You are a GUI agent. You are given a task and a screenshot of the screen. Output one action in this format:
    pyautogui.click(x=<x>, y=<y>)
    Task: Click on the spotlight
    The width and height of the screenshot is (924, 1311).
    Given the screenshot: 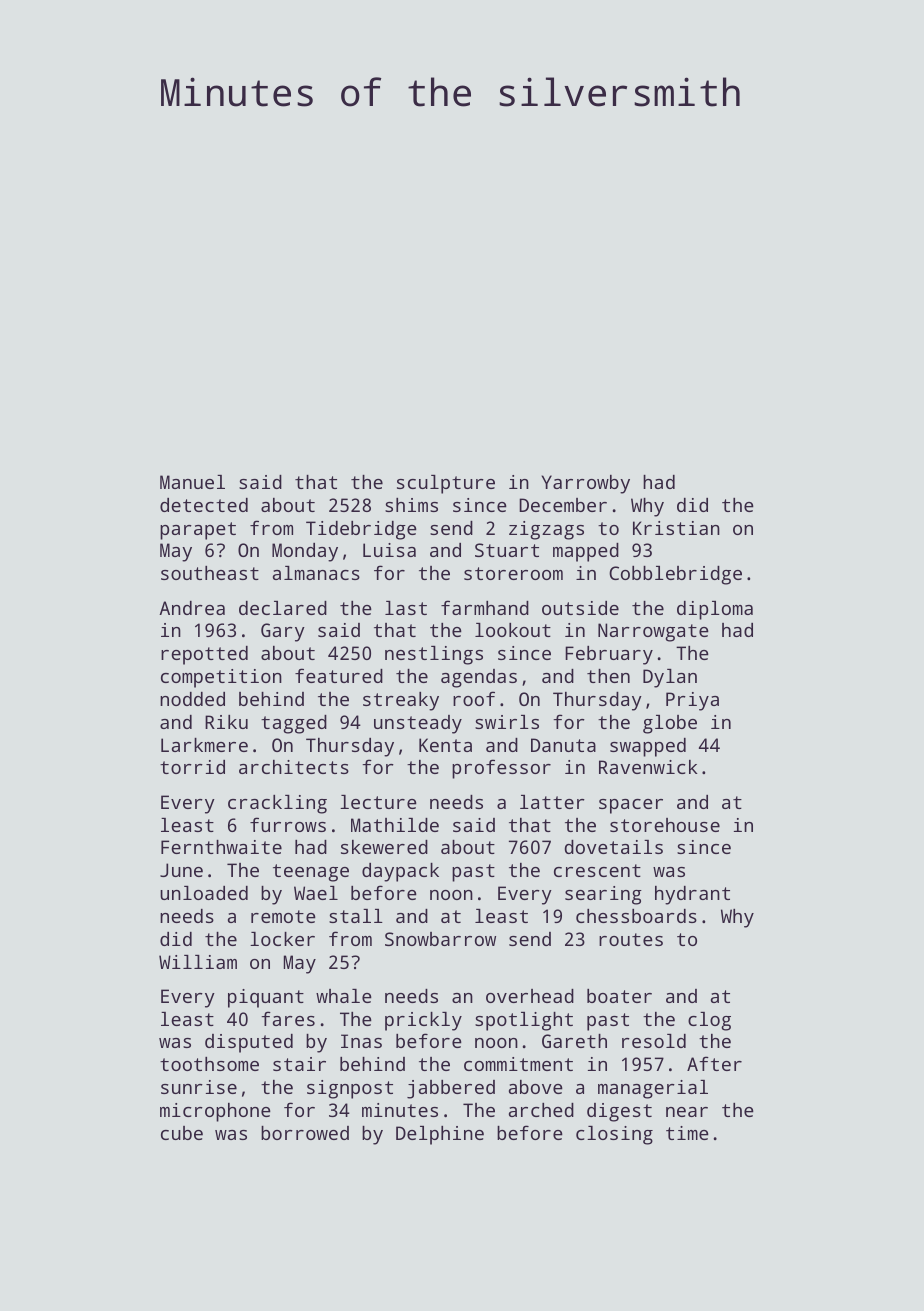 What is the action you would take?
    pyautogui.click(x=524, y=1021)
